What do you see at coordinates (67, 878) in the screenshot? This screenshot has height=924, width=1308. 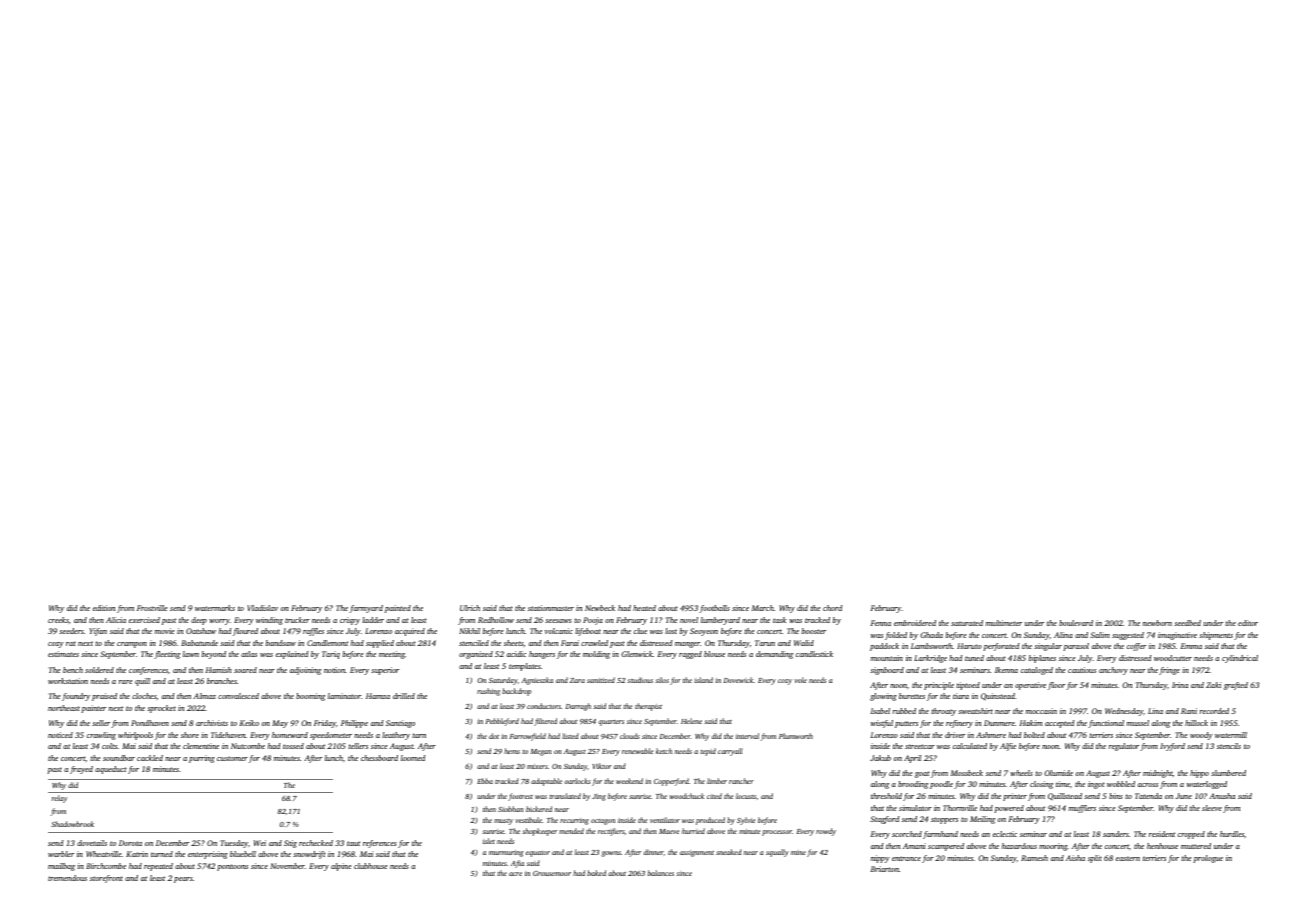 I see `tremendous` at bounding box center [67, 878].
